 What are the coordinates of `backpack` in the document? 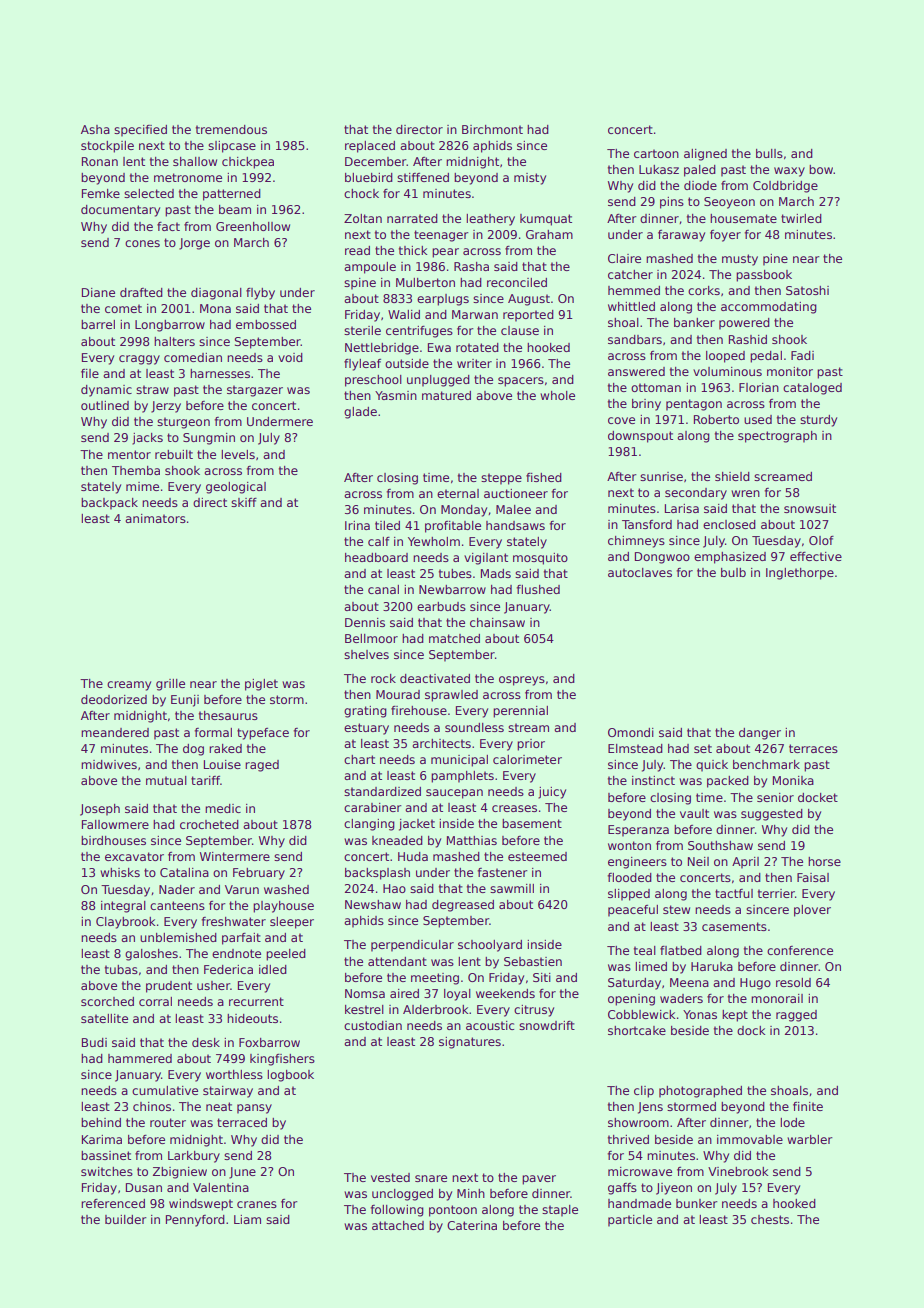 It's located at (109, 504).
